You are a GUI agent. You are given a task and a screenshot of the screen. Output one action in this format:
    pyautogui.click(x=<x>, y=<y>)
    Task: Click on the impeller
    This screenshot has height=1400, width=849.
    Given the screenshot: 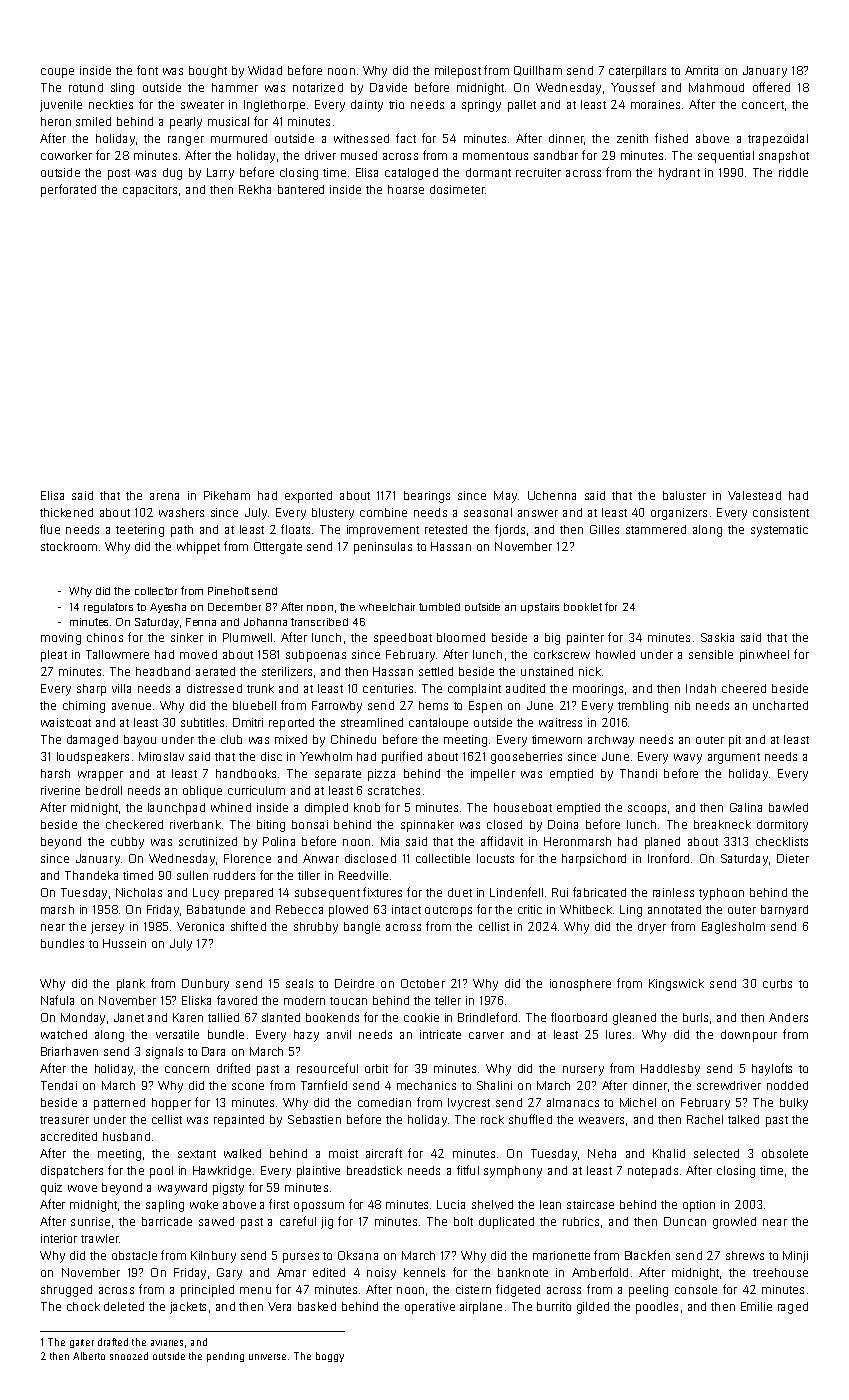 What is the action you would take?
    pyautogui.click(x=493, y=775)
